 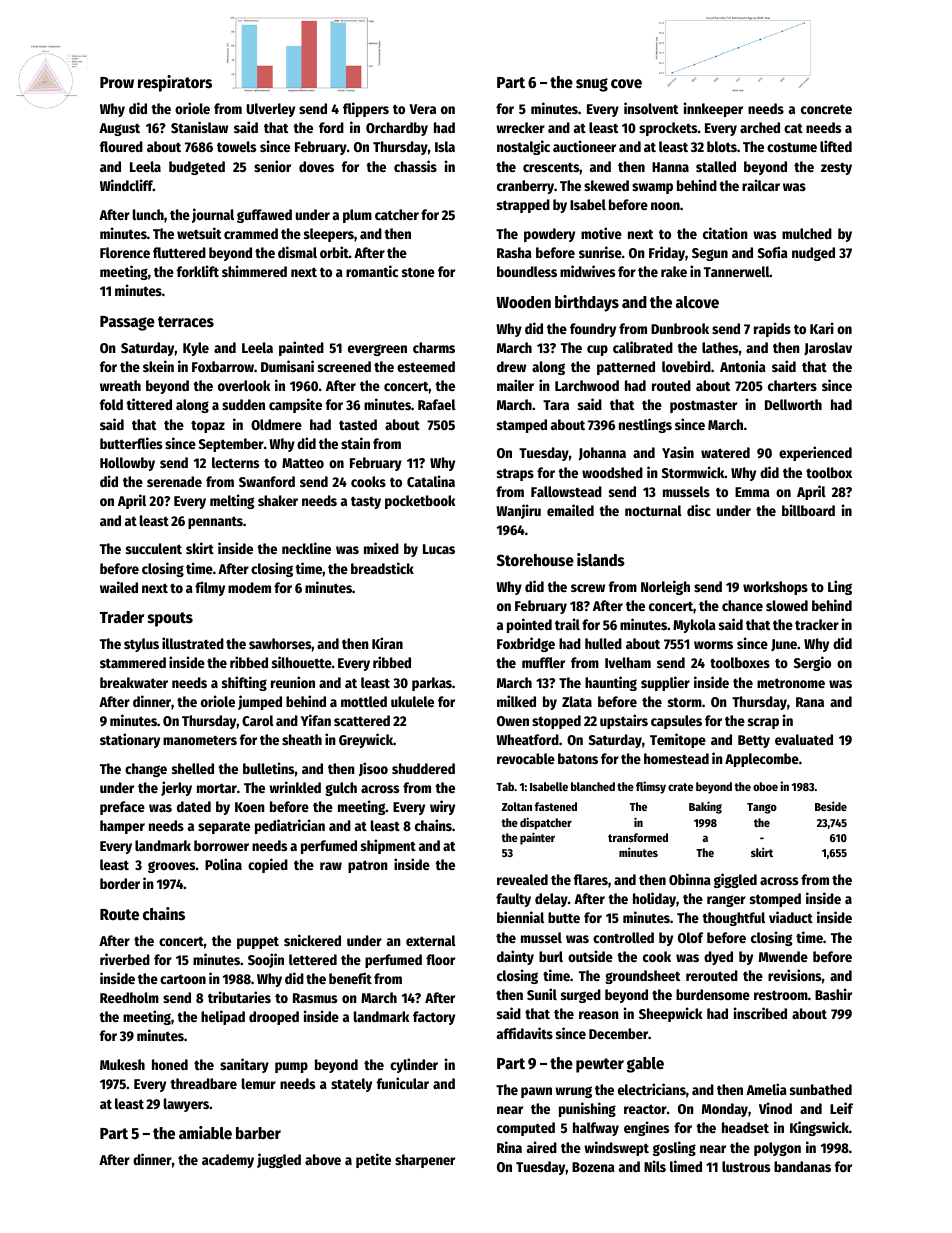 I want to click on tracker, so click(x=817, y=624).
